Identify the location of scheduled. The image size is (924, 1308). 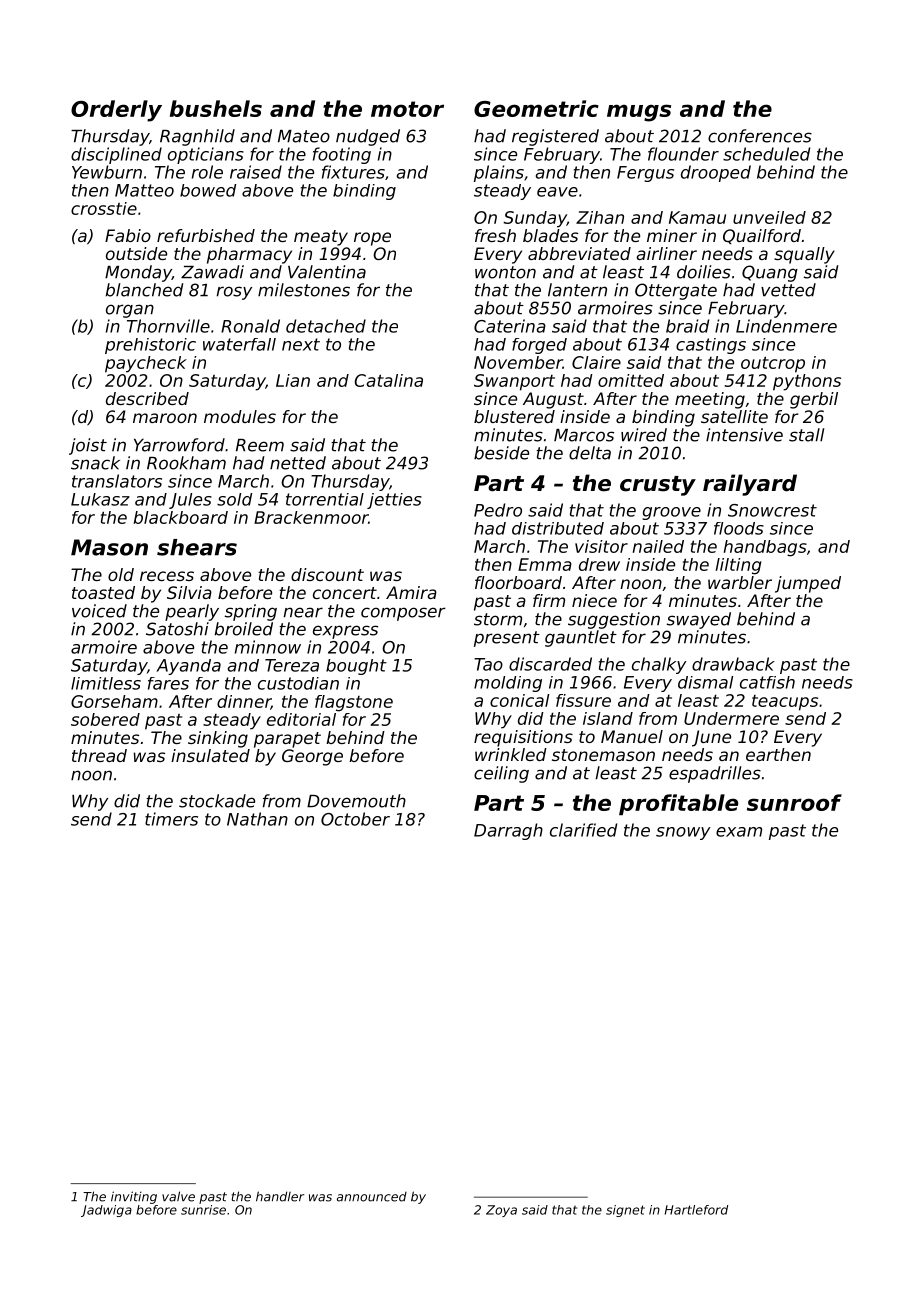
(766, 154).
